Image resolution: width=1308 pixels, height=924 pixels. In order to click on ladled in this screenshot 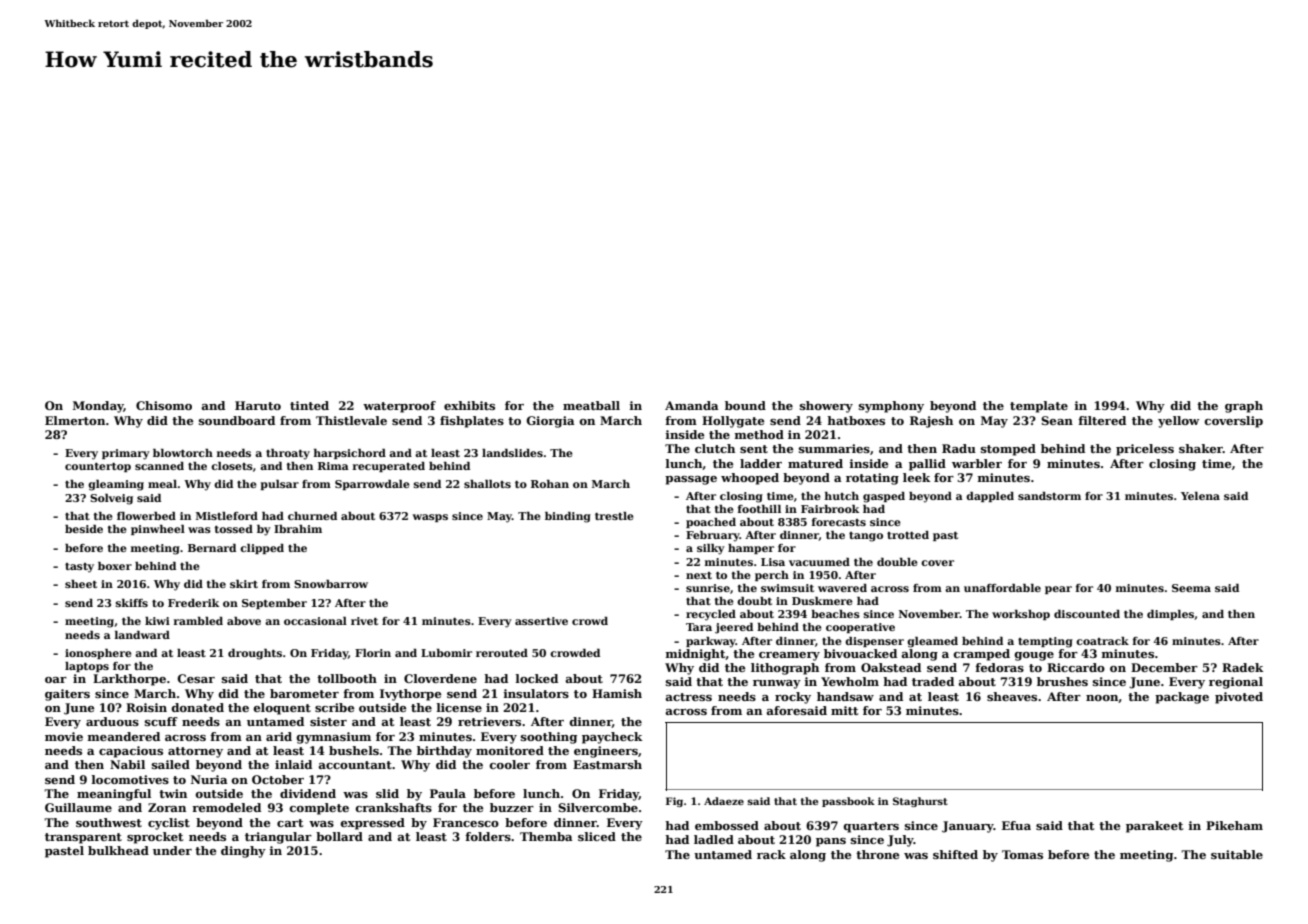, I will do `click(714, 839)`.
